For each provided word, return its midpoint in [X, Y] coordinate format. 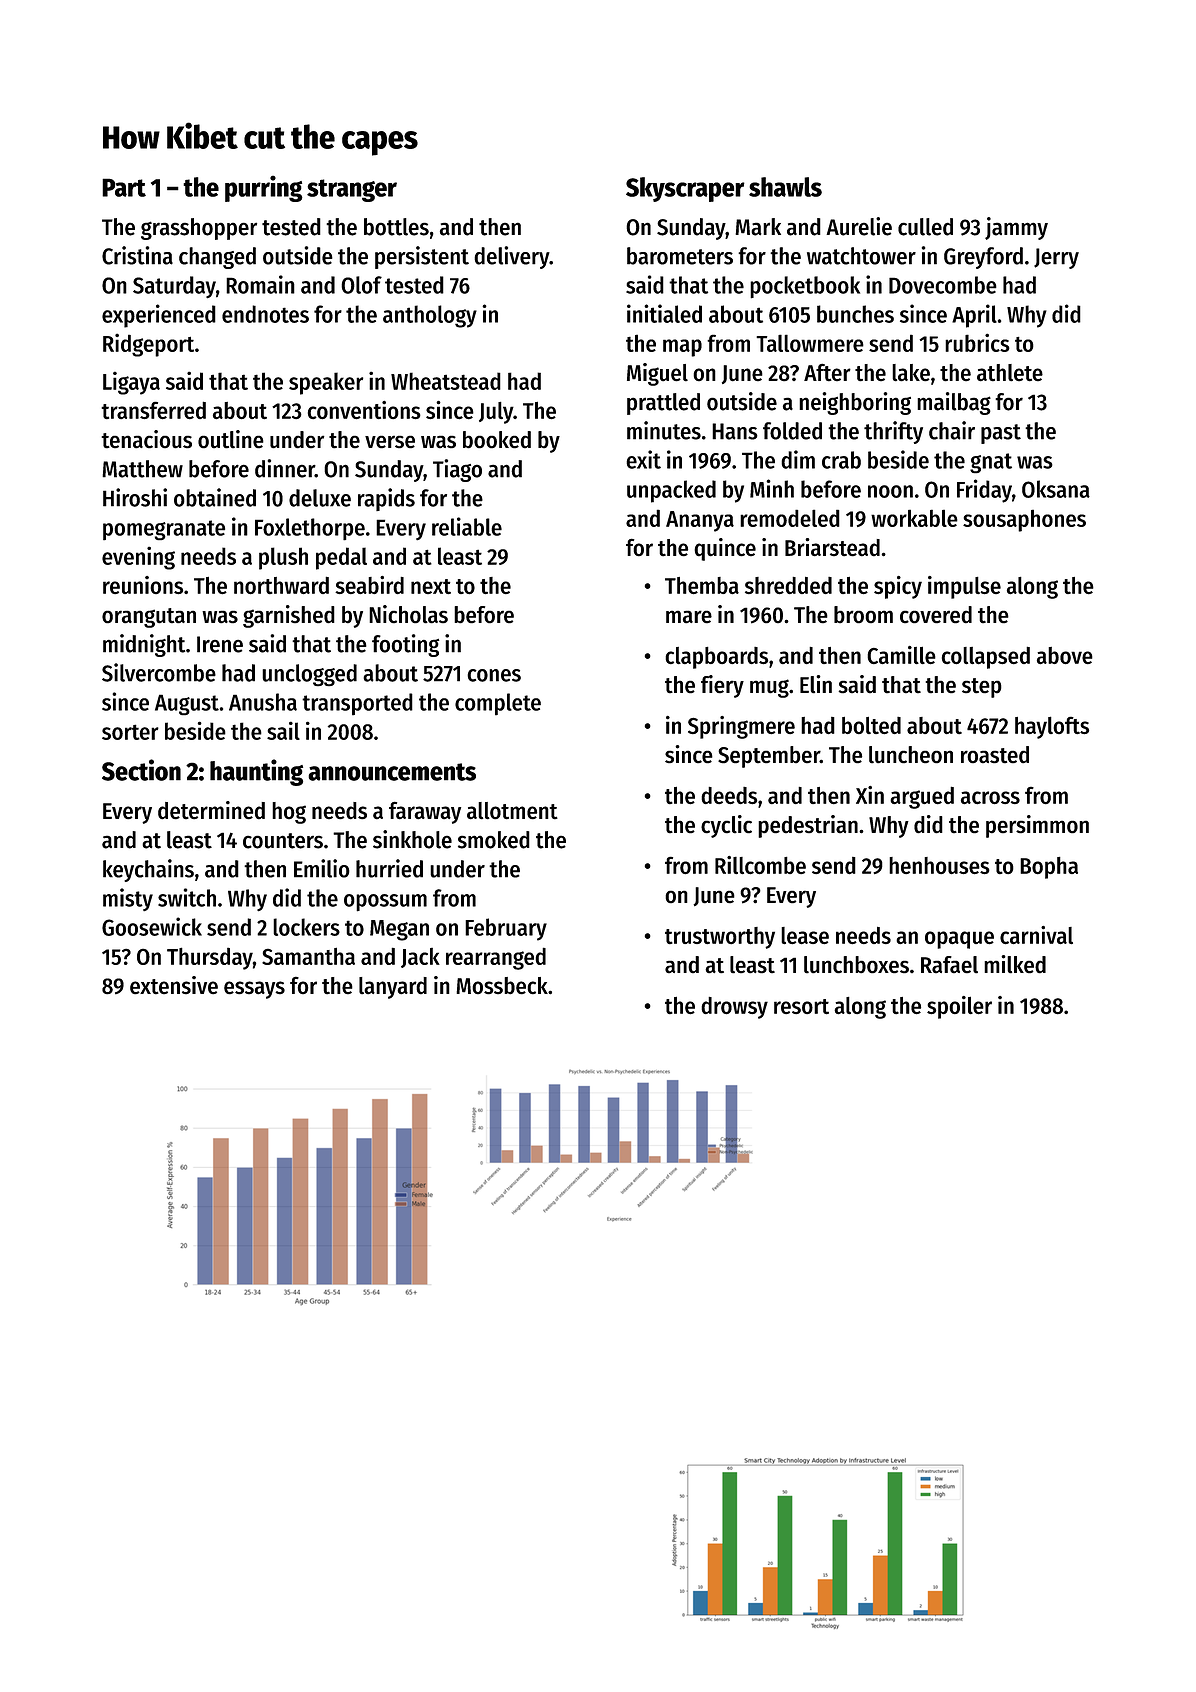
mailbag [954, 403]
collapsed [986, 657]
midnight [144, 645]
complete [498, 704]
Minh [772, 488]
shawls [785, 187]
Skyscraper [685, 189]
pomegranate [164, 530]
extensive [174, 985]
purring [264, 189]
